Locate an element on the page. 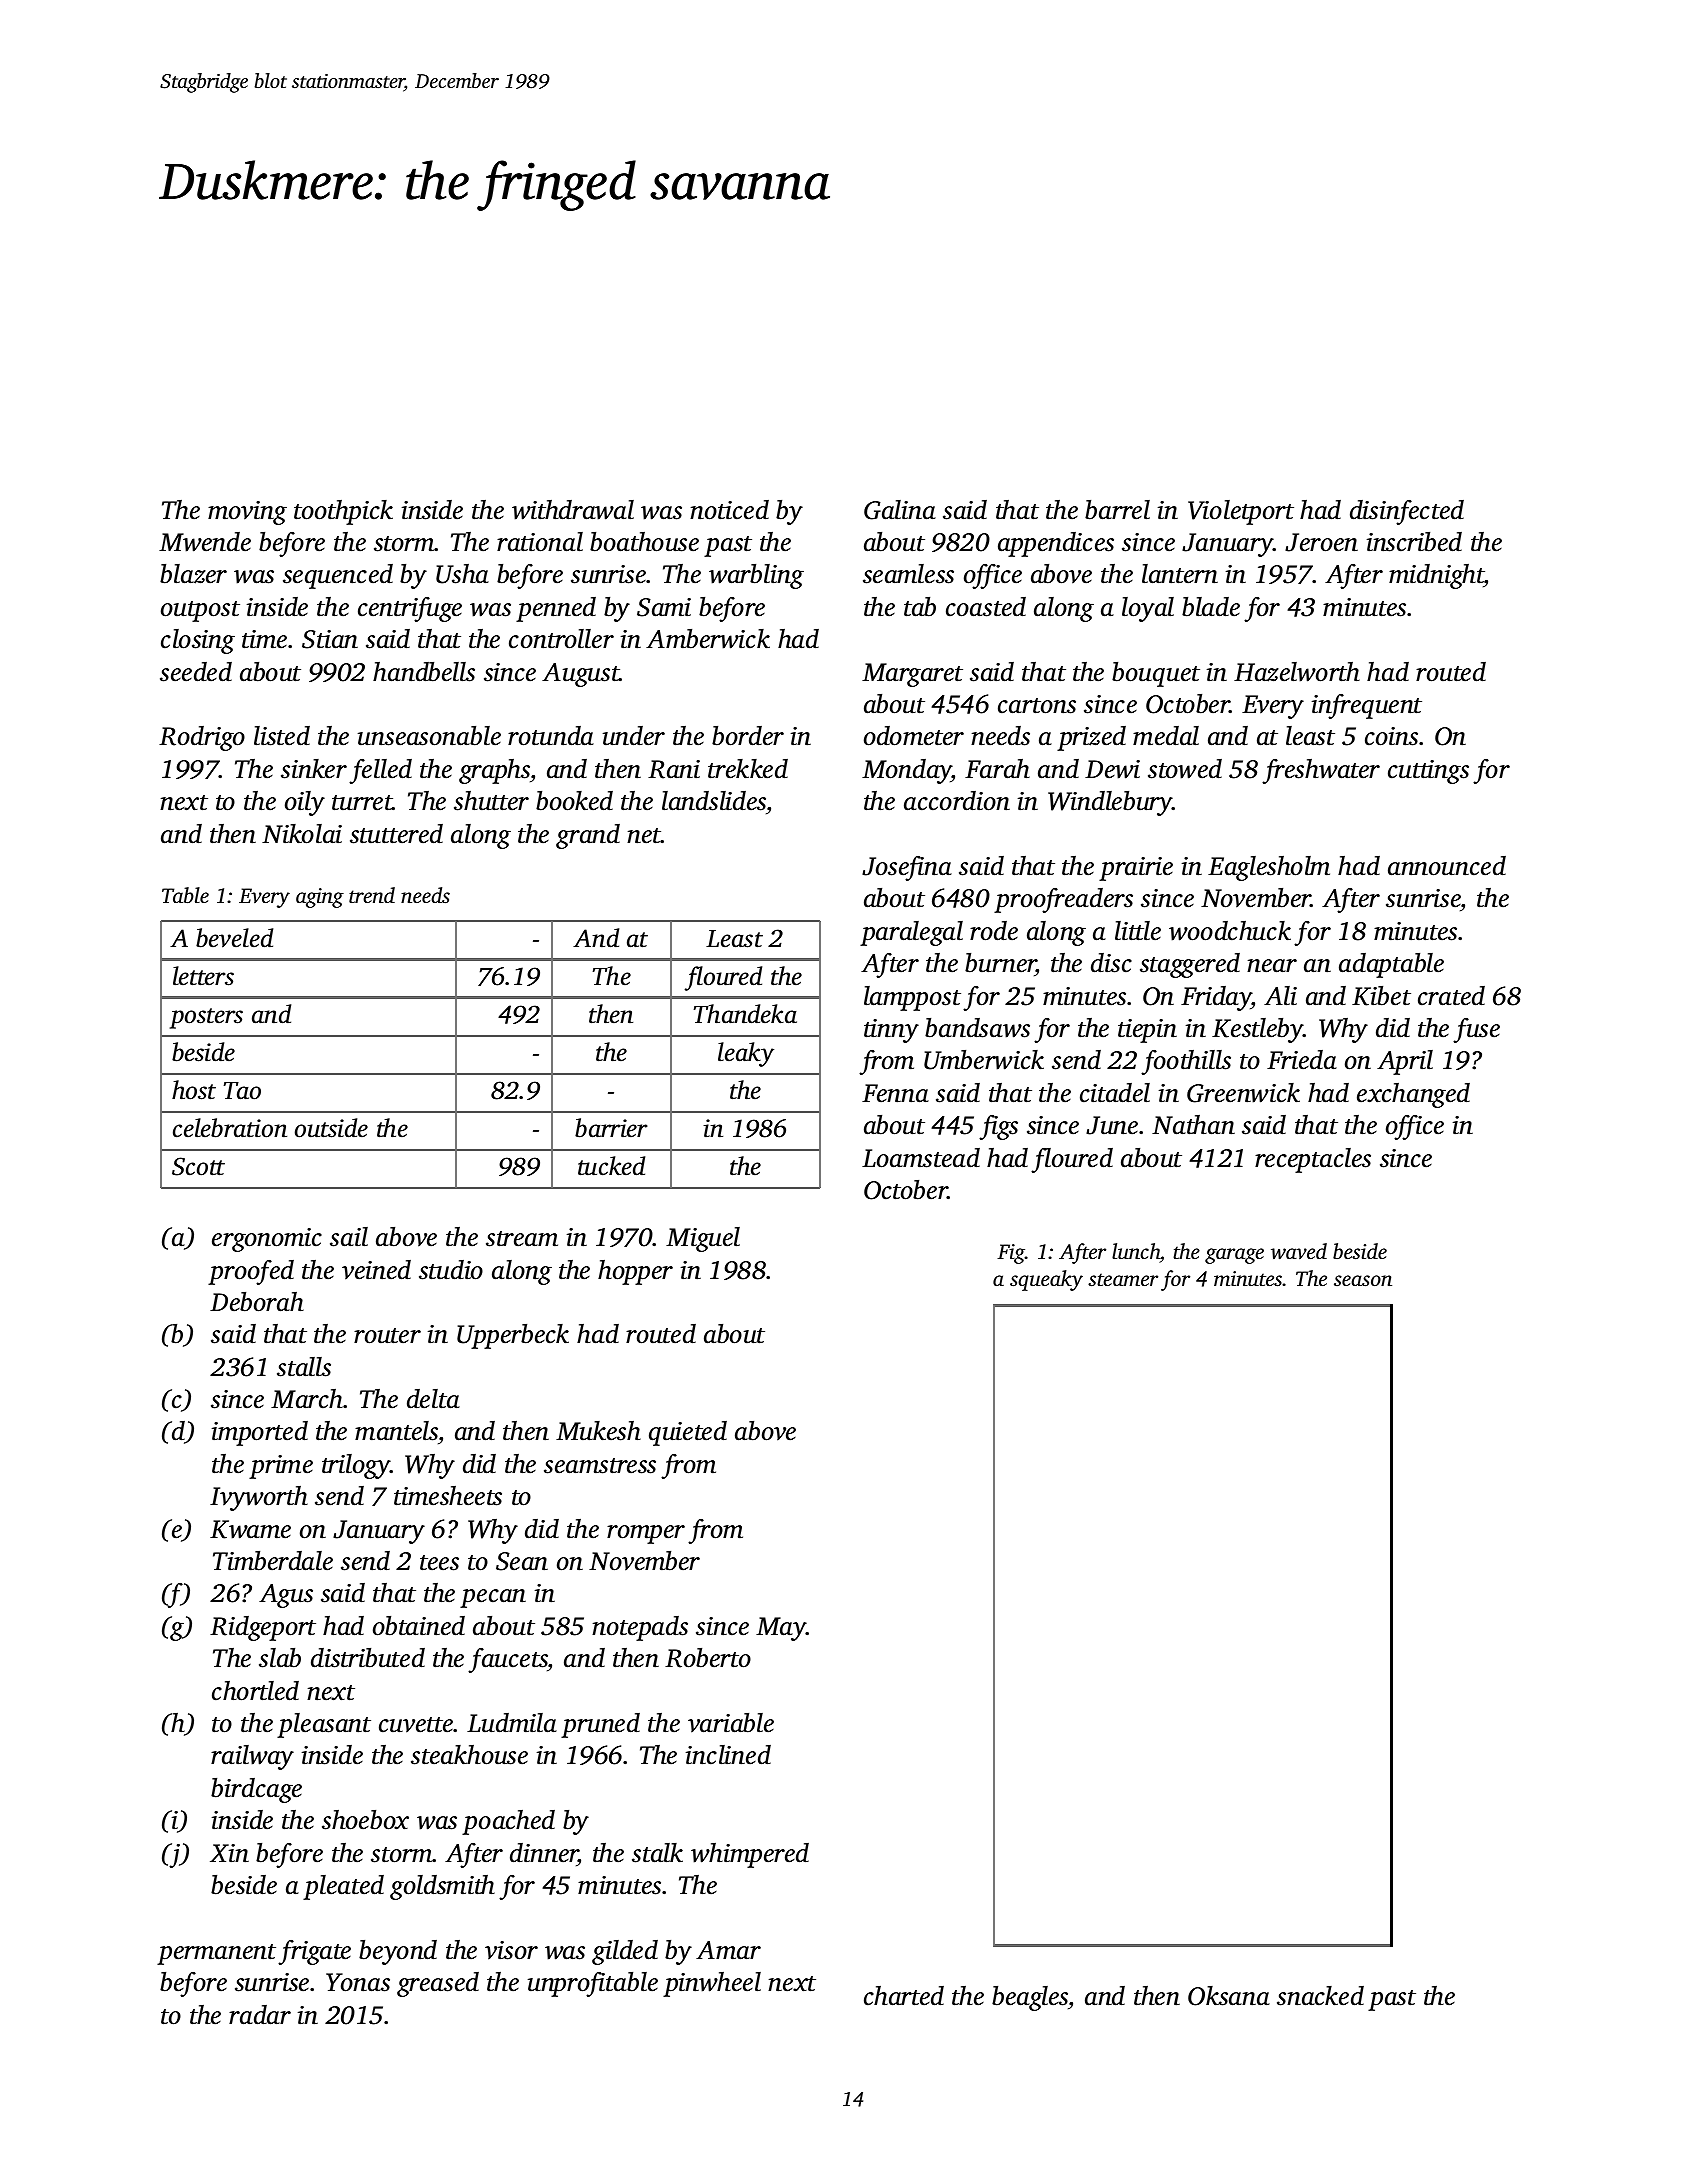 Image resolution: width=1683 pixels, height=2178 pixels. steamer is located at coordinates (1123, 1279).
